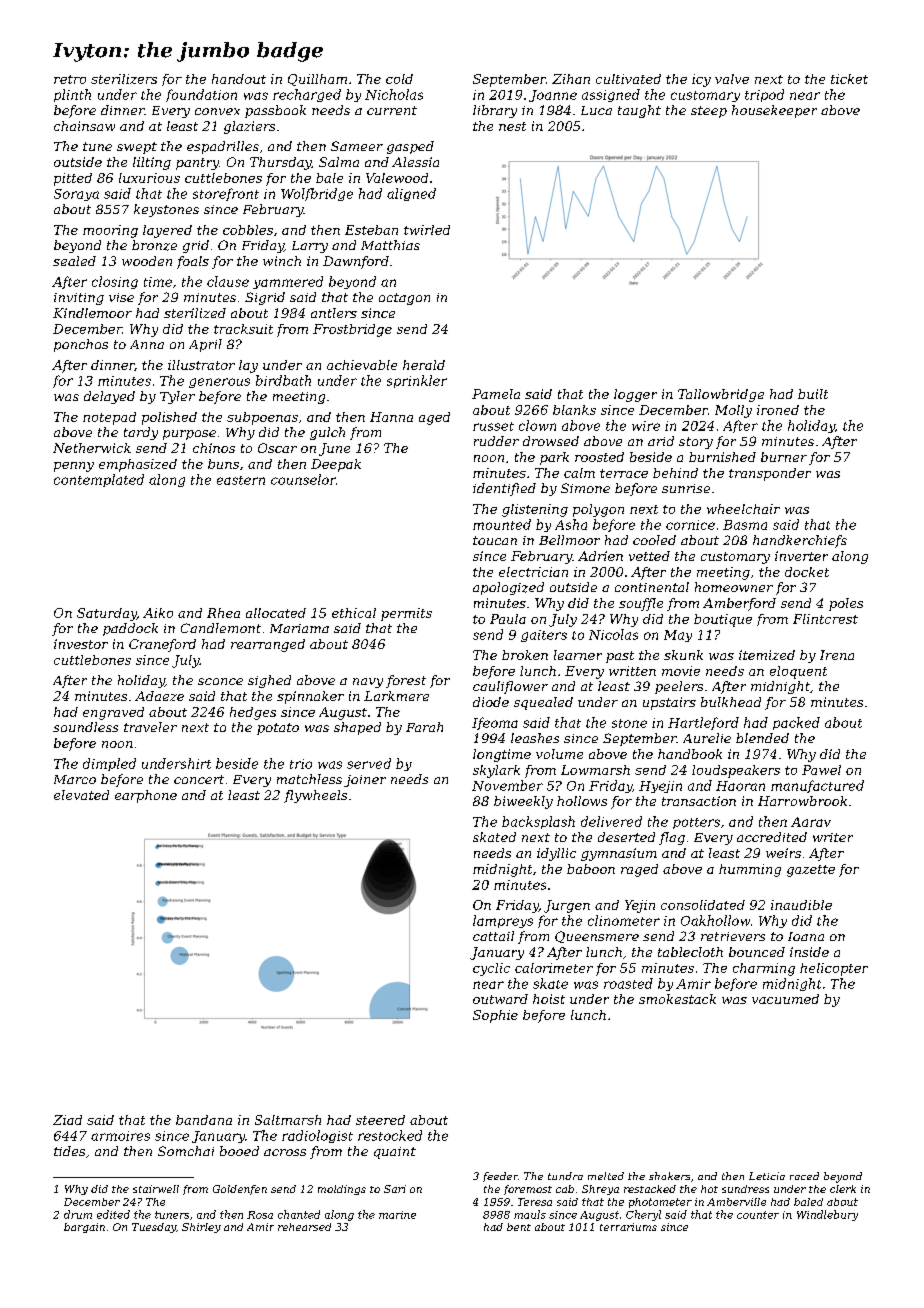  Describe the element at coordinates (500, 1177) in the page. I see `feeder` at that location.
